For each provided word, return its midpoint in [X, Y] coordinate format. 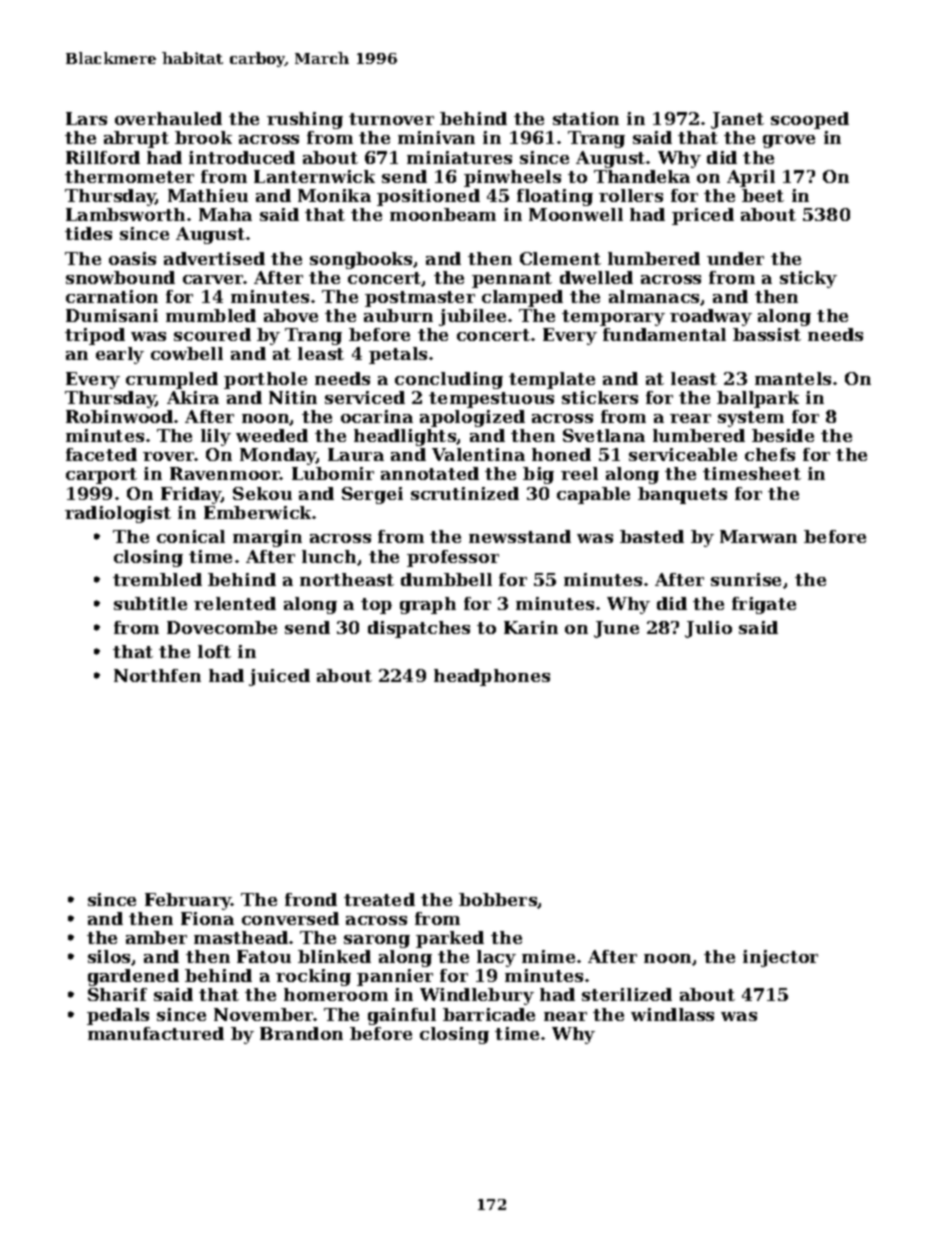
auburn [398, 315]
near [565, 1016]
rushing [305, 120]
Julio [708, 629]
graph [428, 605]
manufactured [156, 1033]
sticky [808, 279]
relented [235, 603]
